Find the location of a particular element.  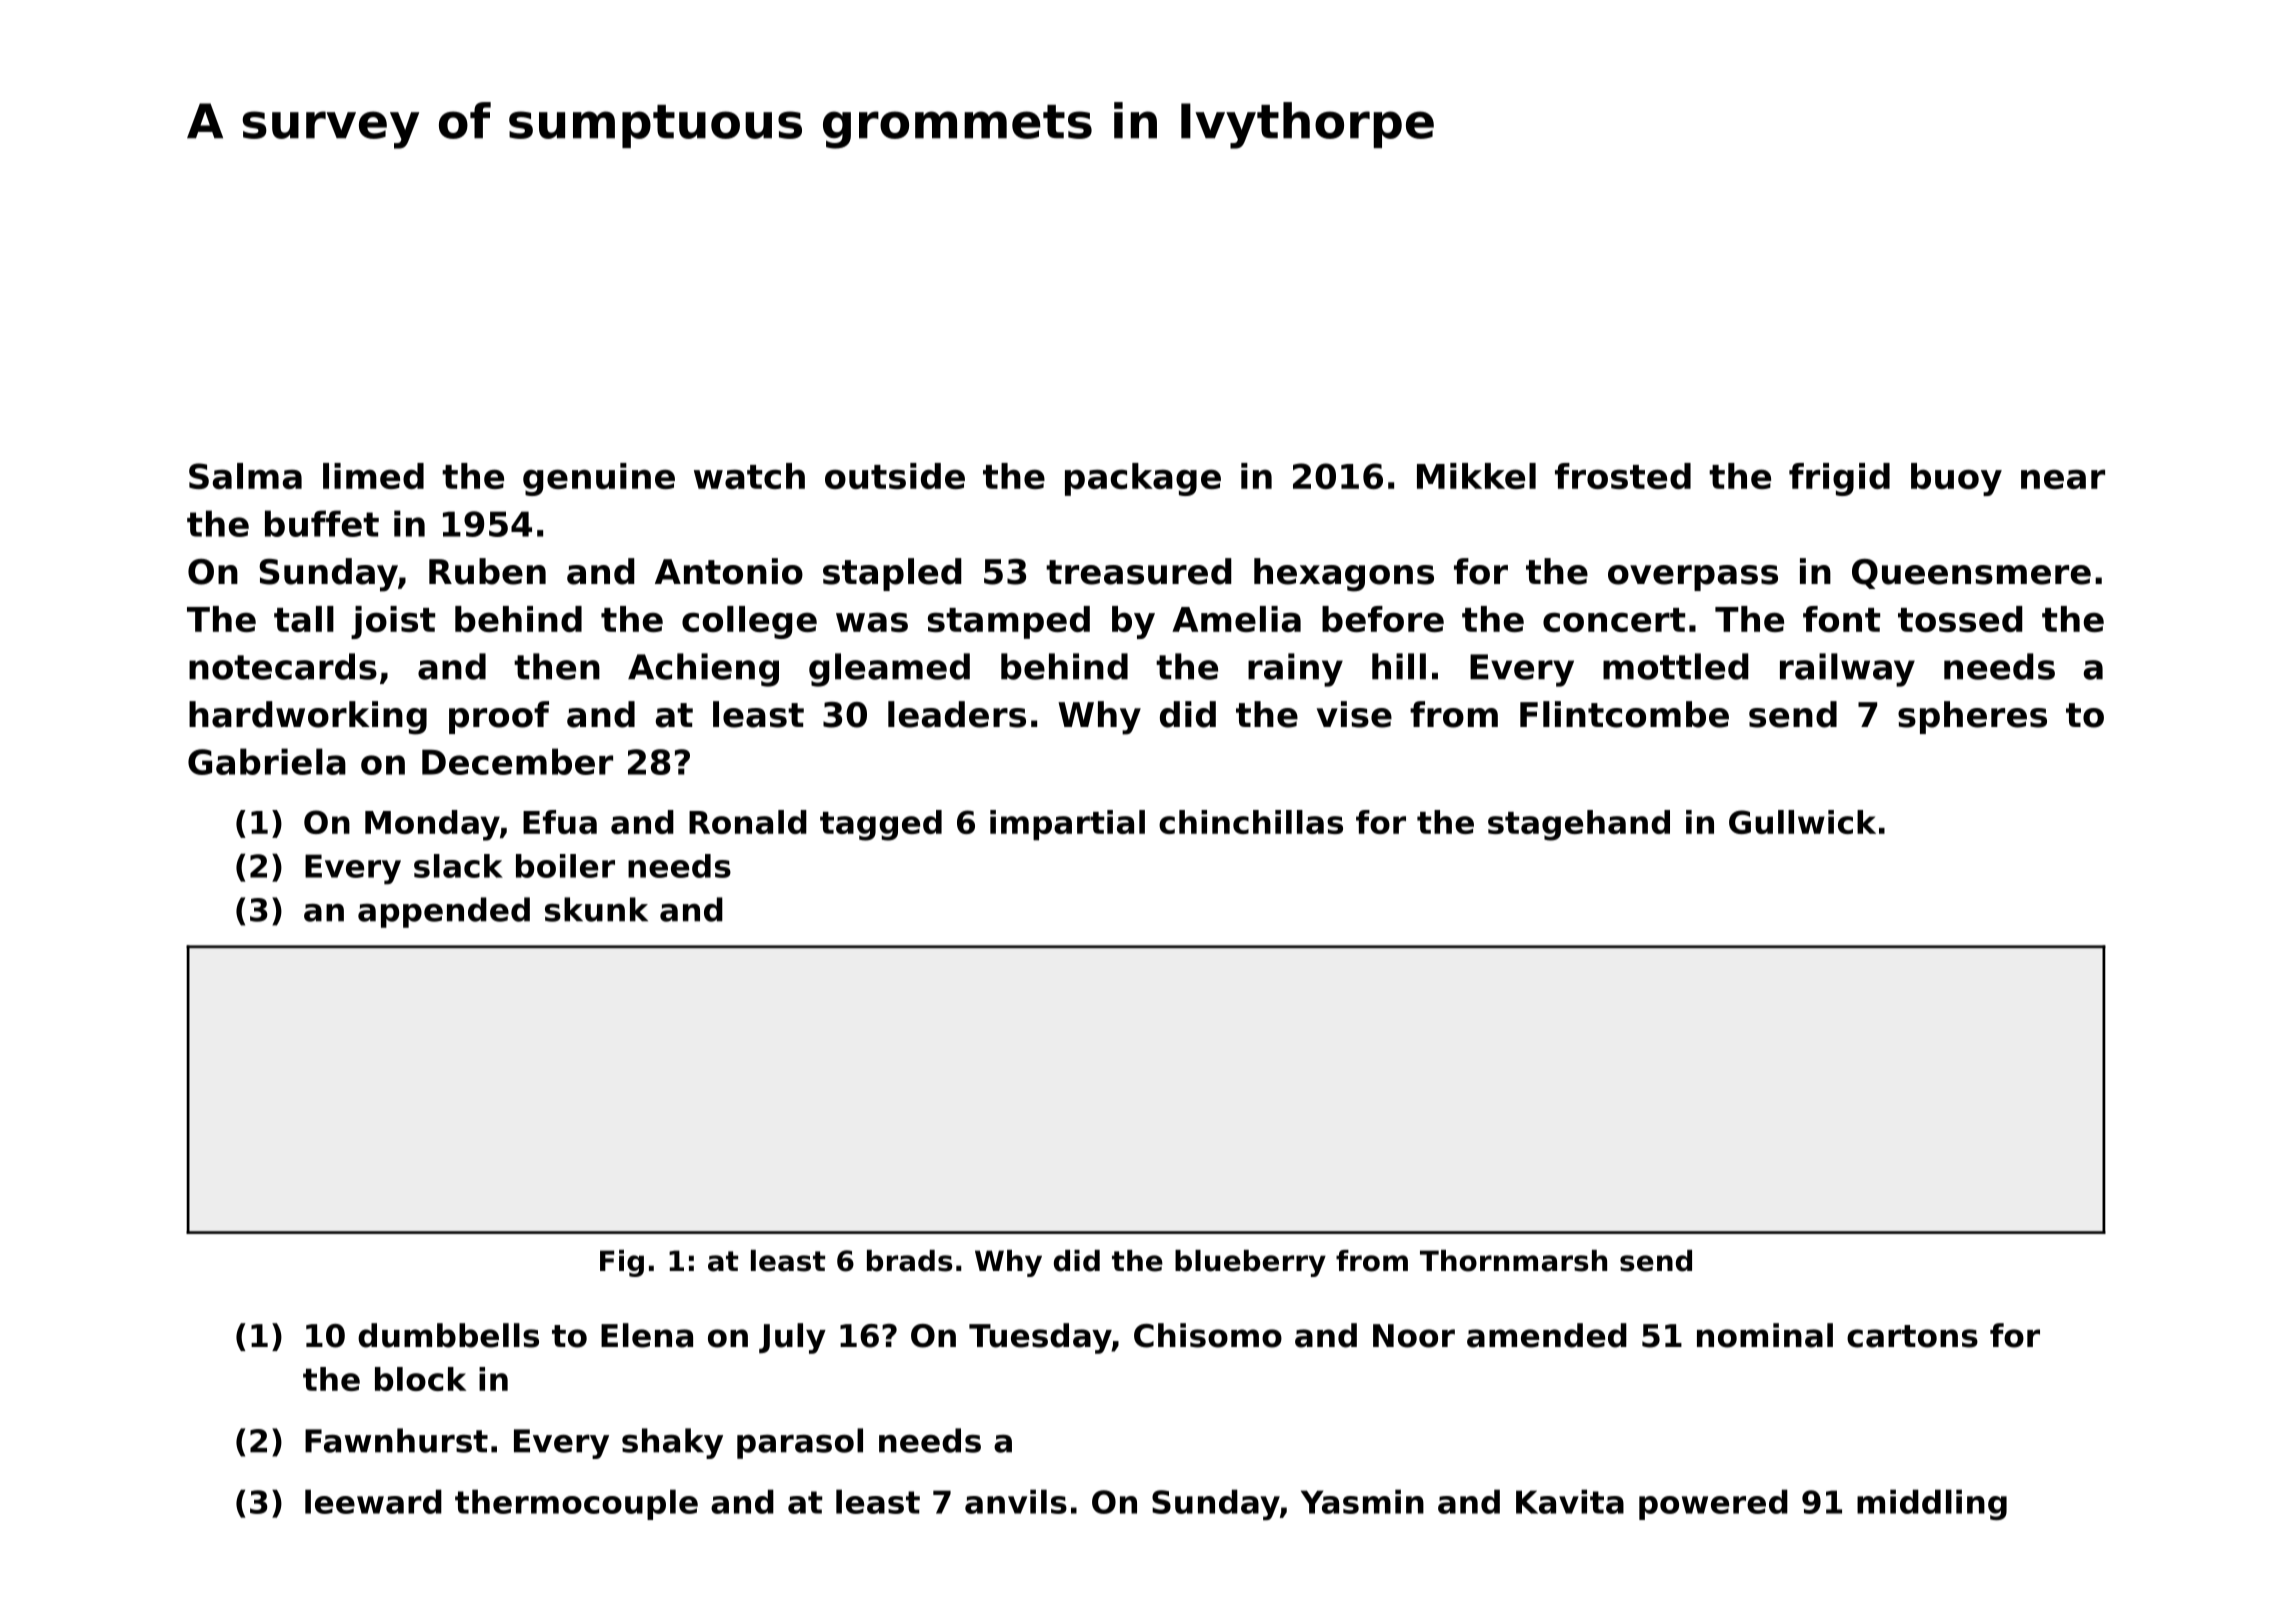

Thornmarsh is located at coordinates (1513, 1261).
